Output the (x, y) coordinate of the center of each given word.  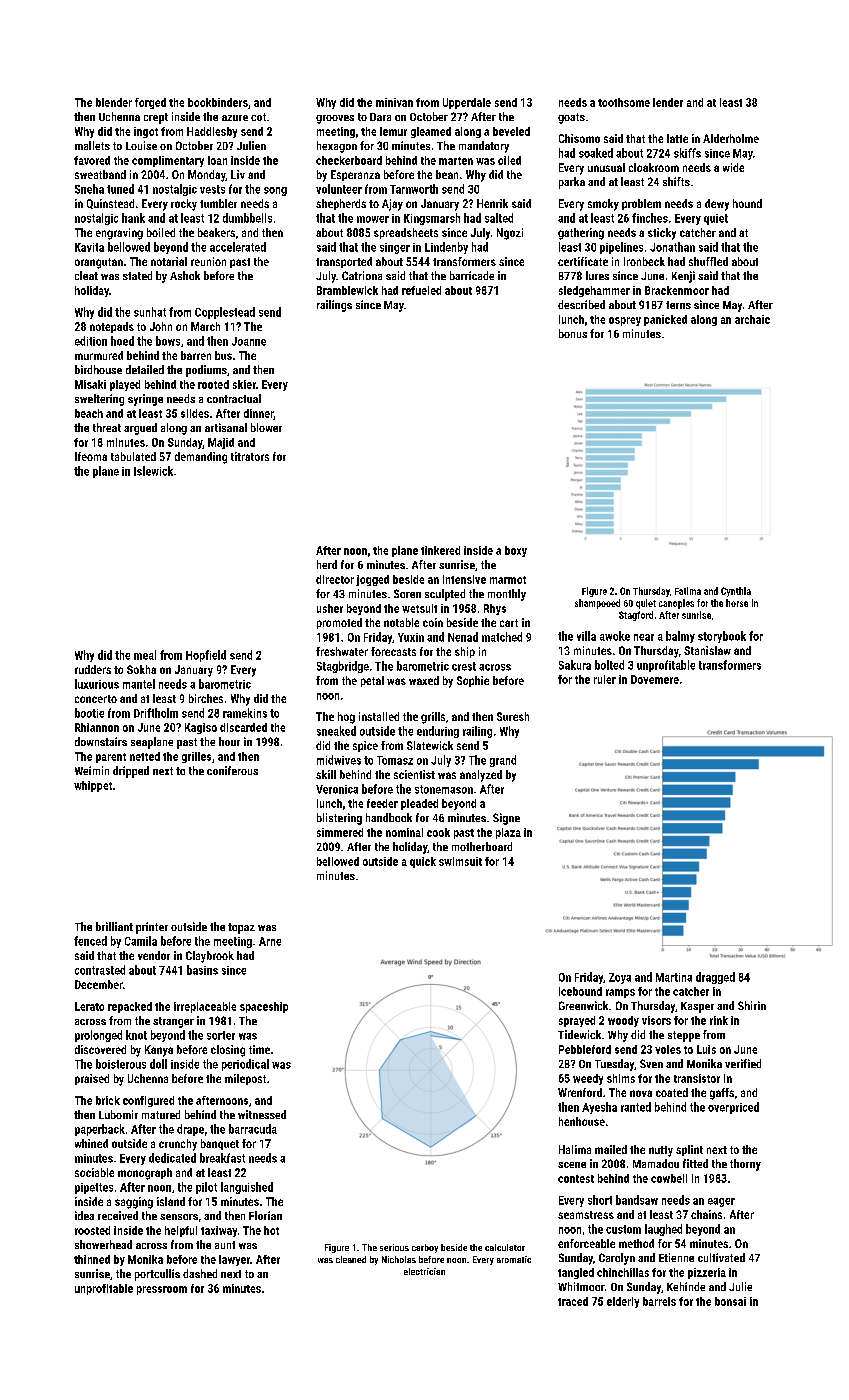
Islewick (153, 471)
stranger (173, 1022)
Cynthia (736, 592)
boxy (516, 551)
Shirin (752, 1005)
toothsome (624, 102)
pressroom (162, 1290)
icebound (580, 991)
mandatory (484, 147)
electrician (424, 1271)
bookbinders (218, 102)
